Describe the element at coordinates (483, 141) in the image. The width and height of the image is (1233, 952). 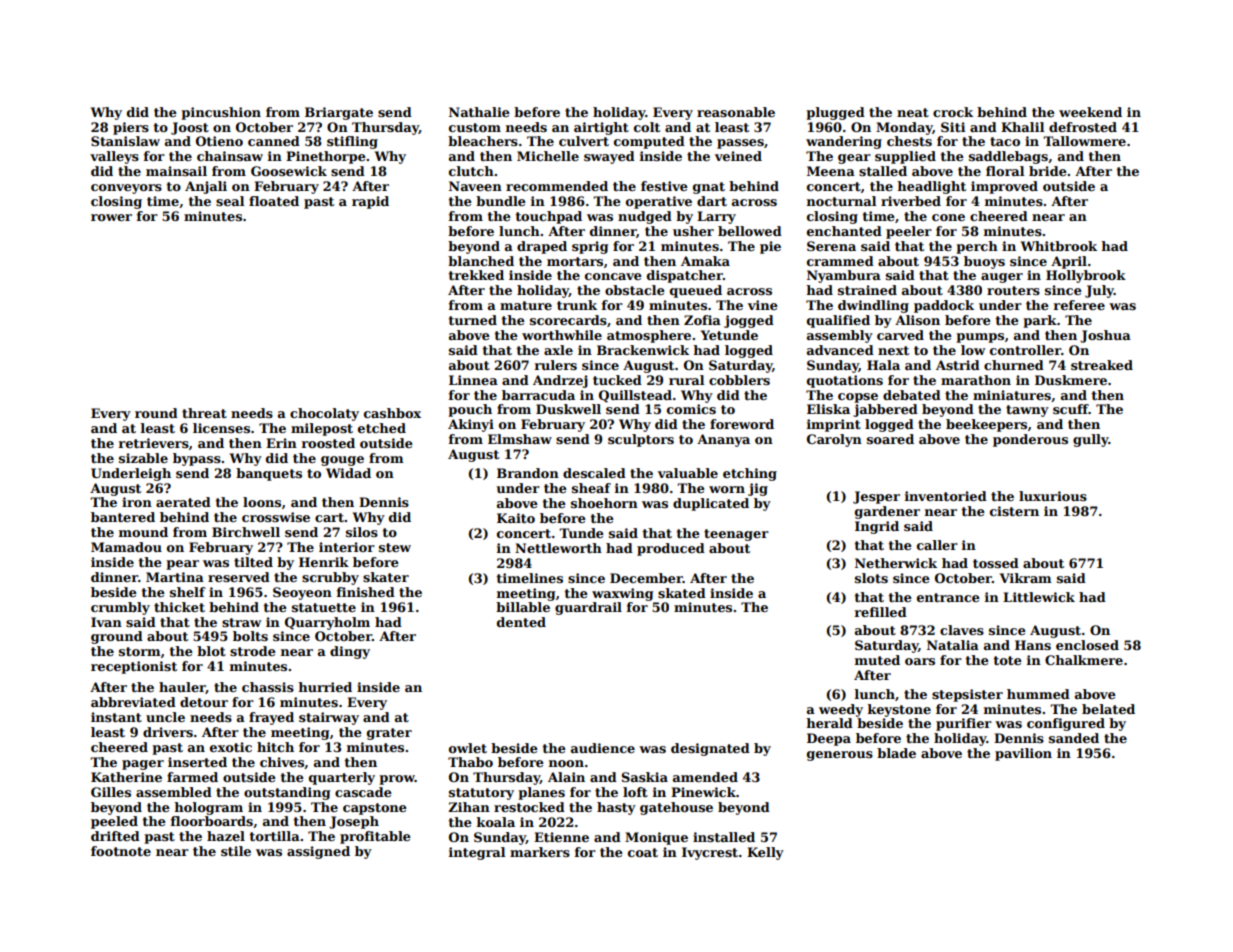
I see `bleachers` at that location.
